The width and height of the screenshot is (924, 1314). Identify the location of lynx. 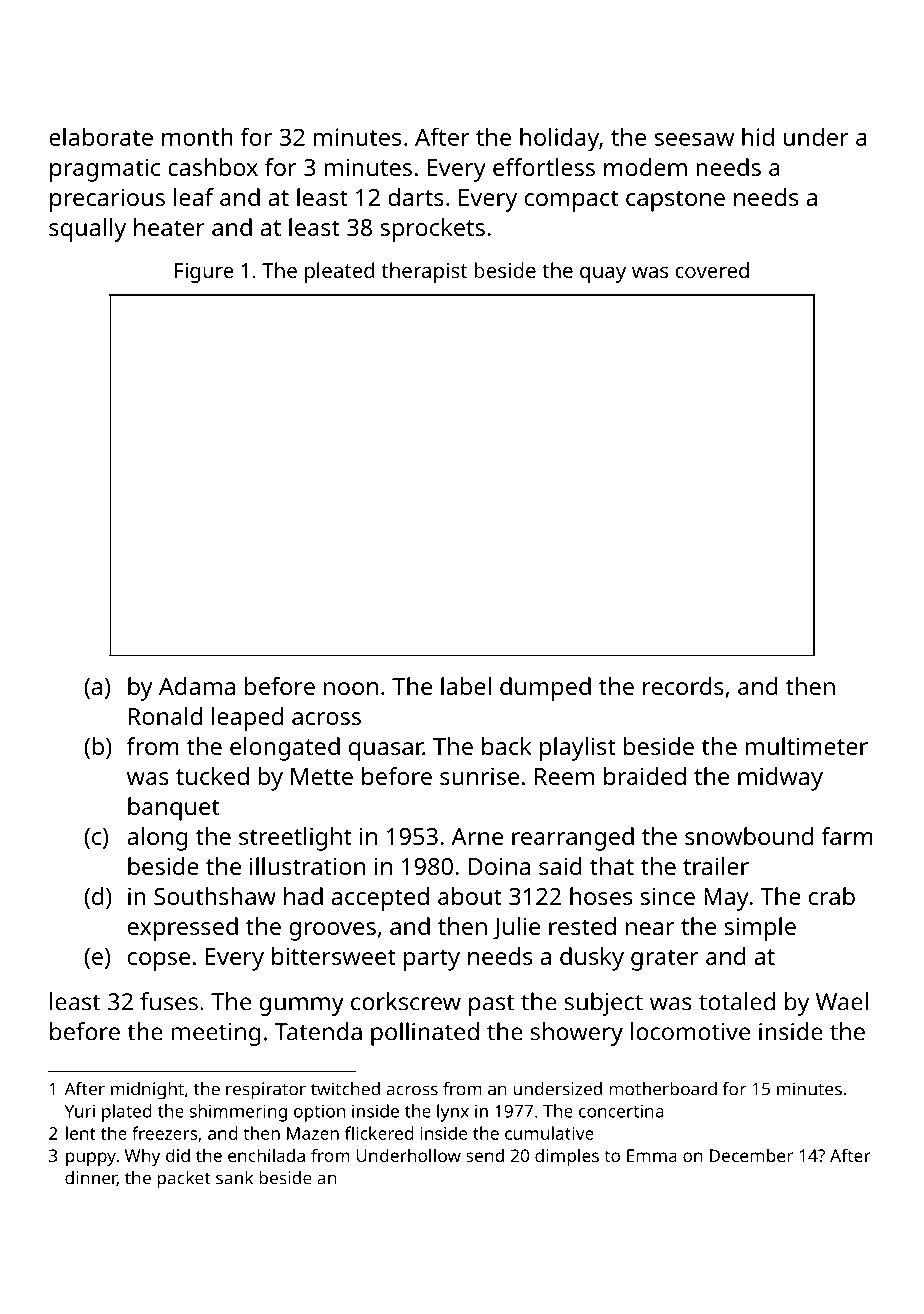
(453, 1113).
